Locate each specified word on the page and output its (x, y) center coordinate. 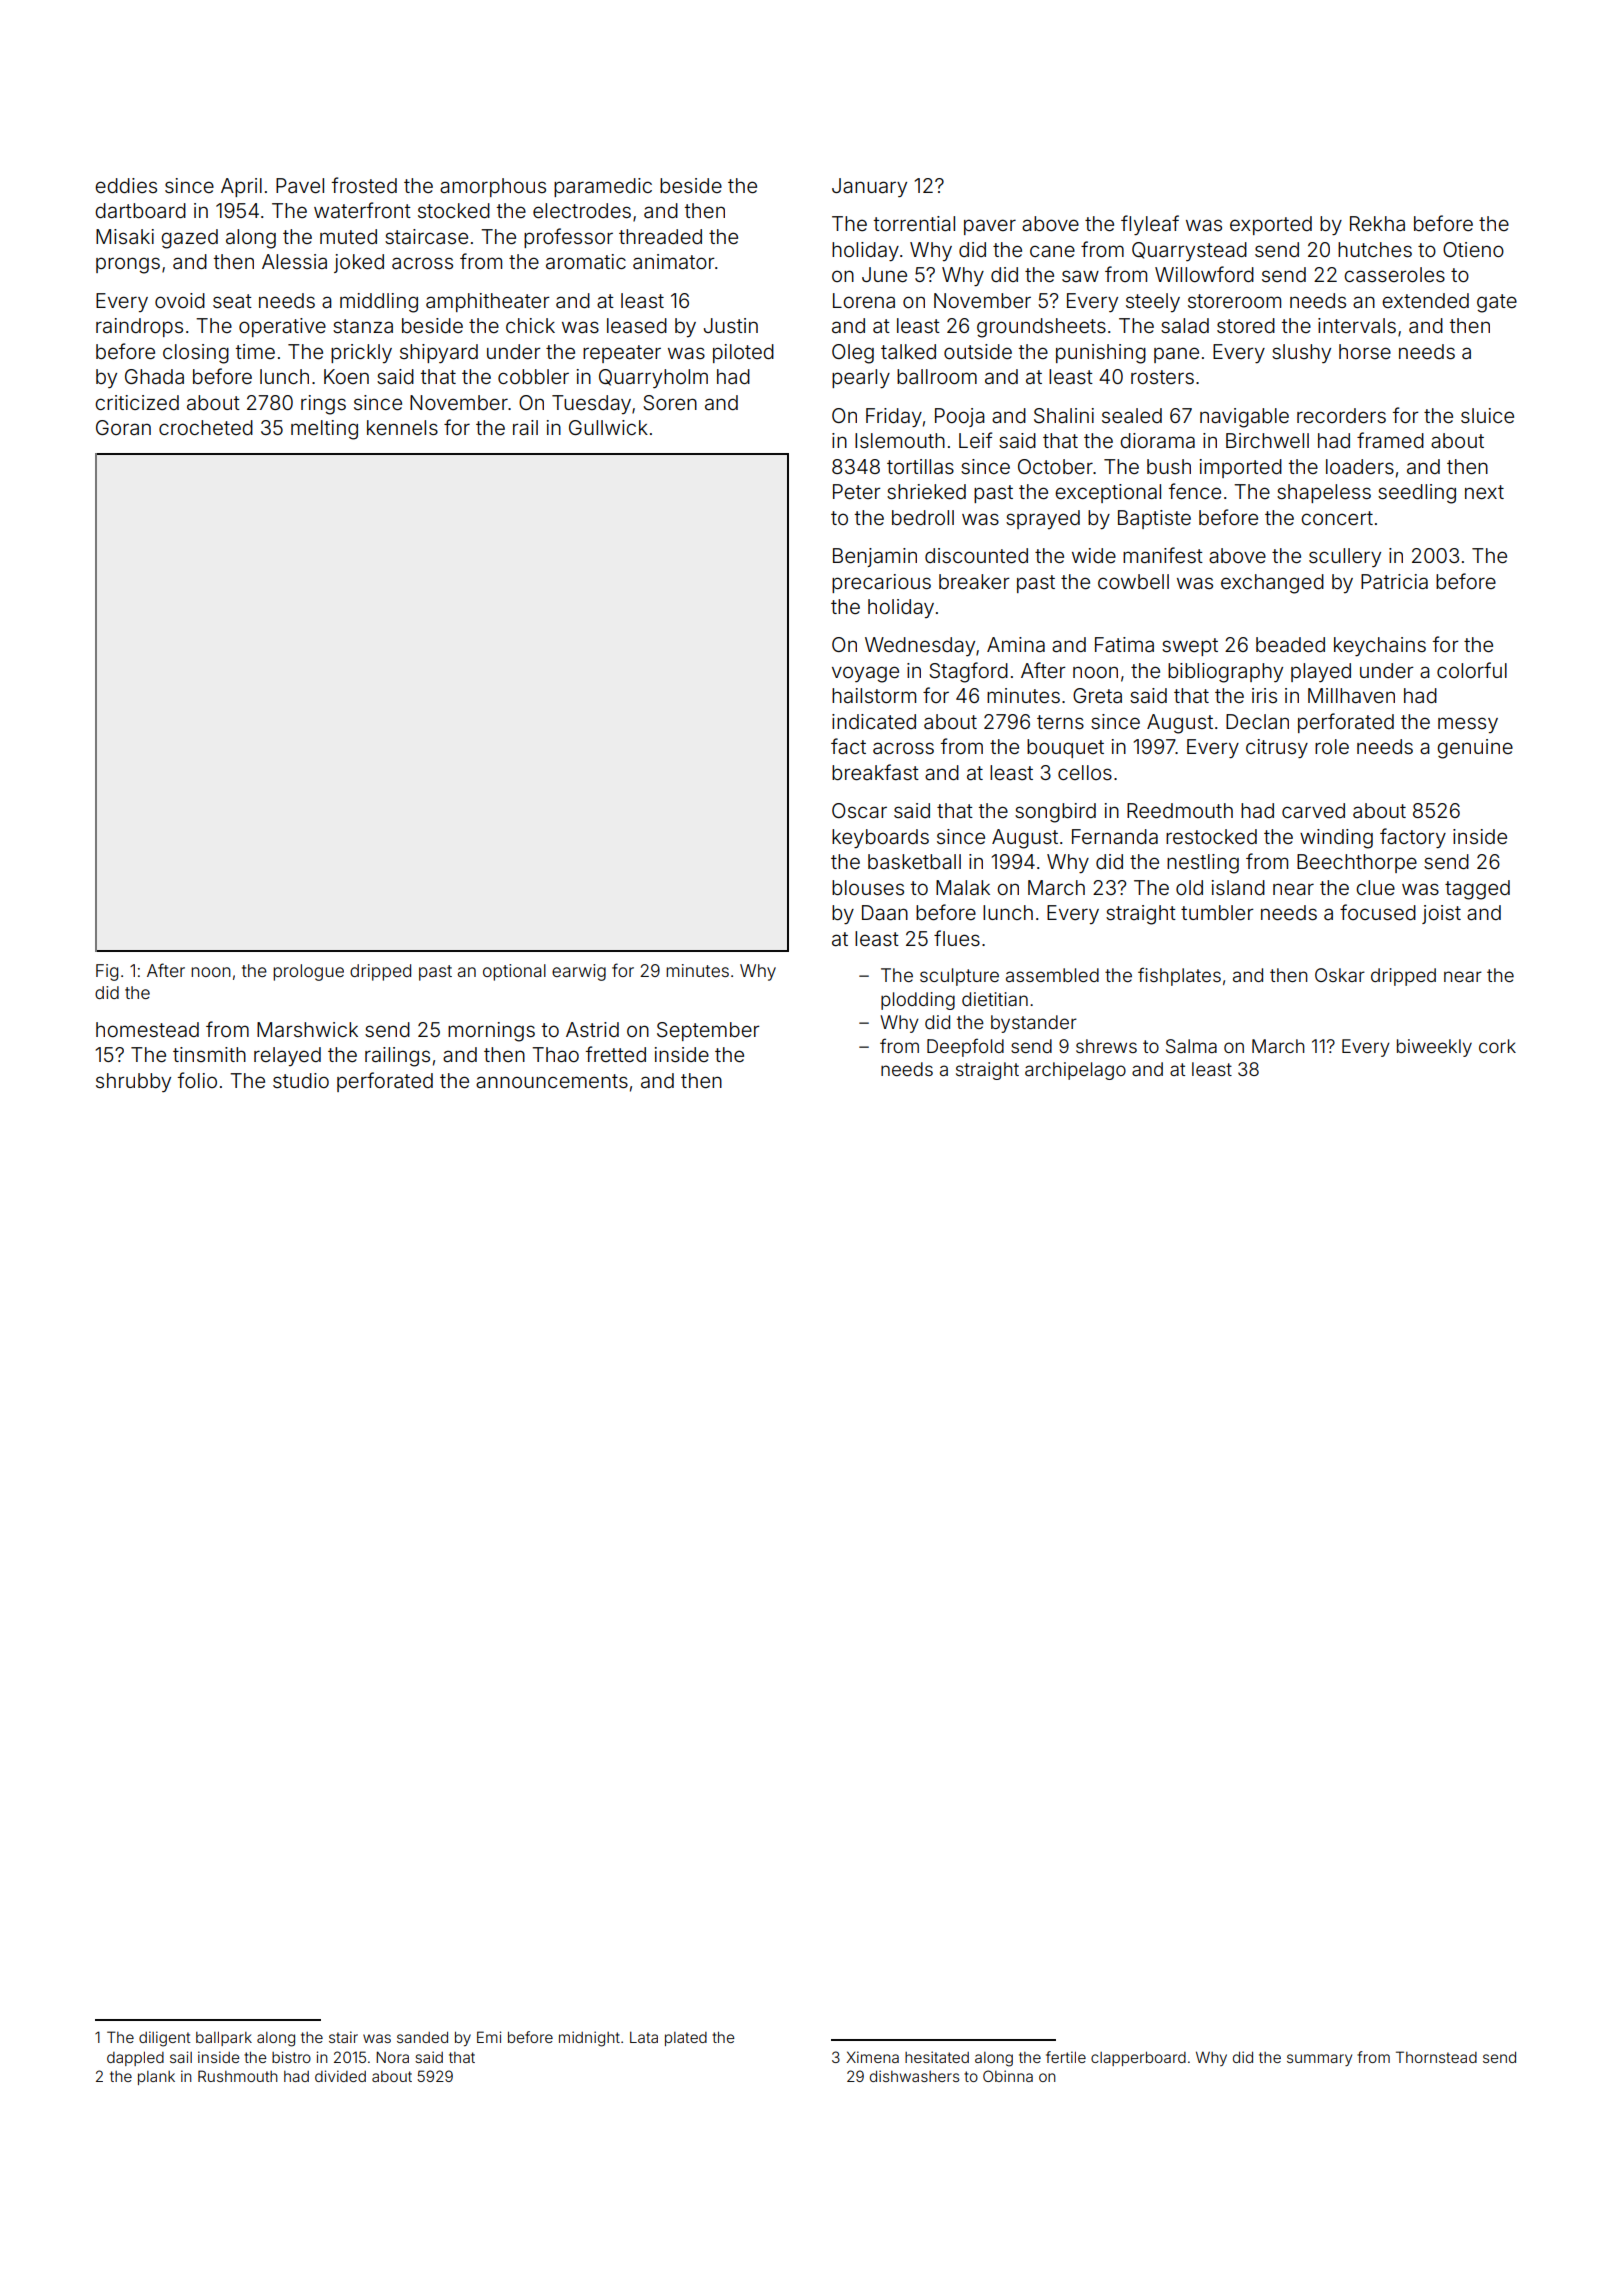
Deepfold (965, 1047)
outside (978, 351)
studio (301, 1080)
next (1484, 492)
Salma (1191, 1046)
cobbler (533, 376)
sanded (422, 2037)
